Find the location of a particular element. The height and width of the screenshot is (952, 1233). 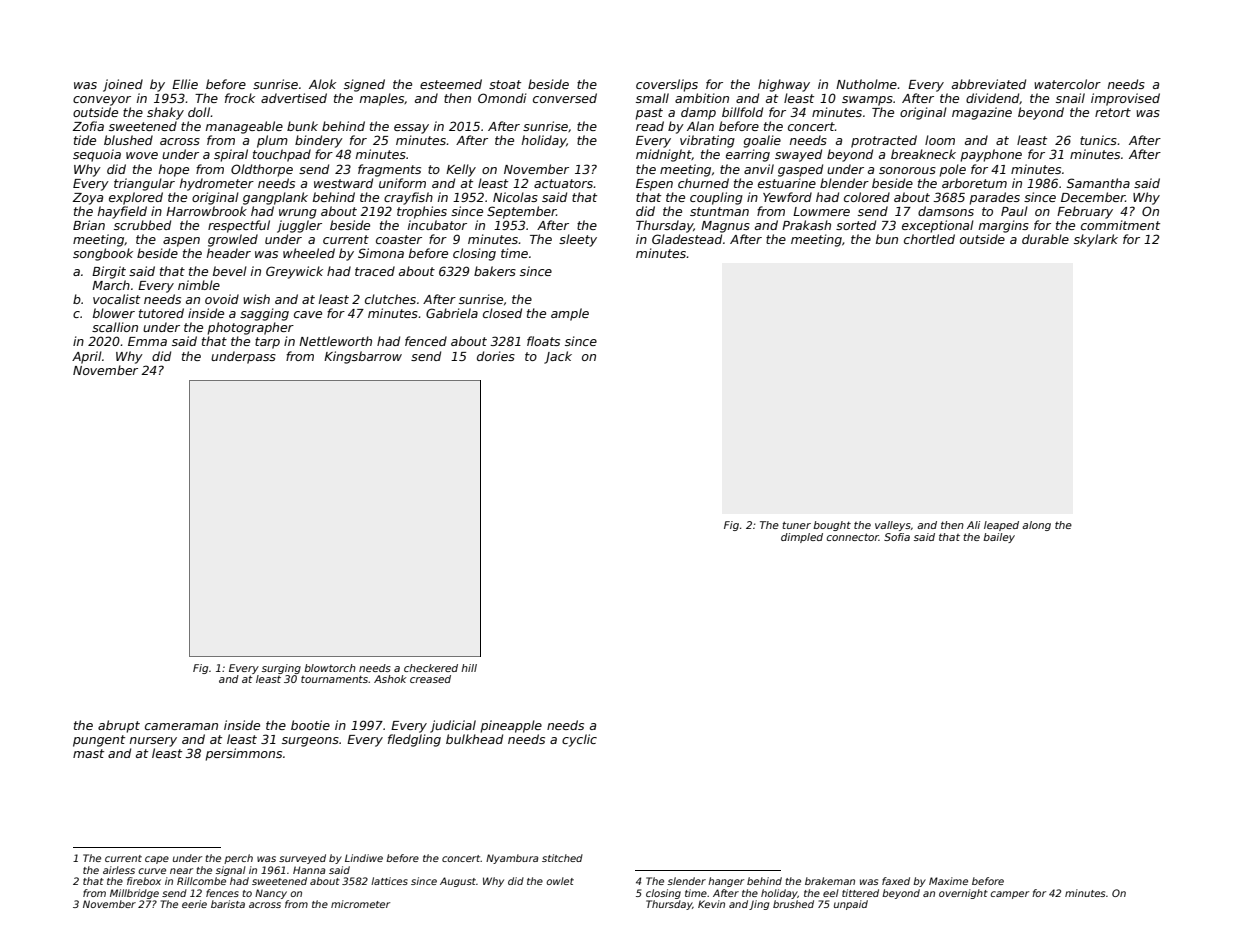

signal is located at coordinates (231, 871).
